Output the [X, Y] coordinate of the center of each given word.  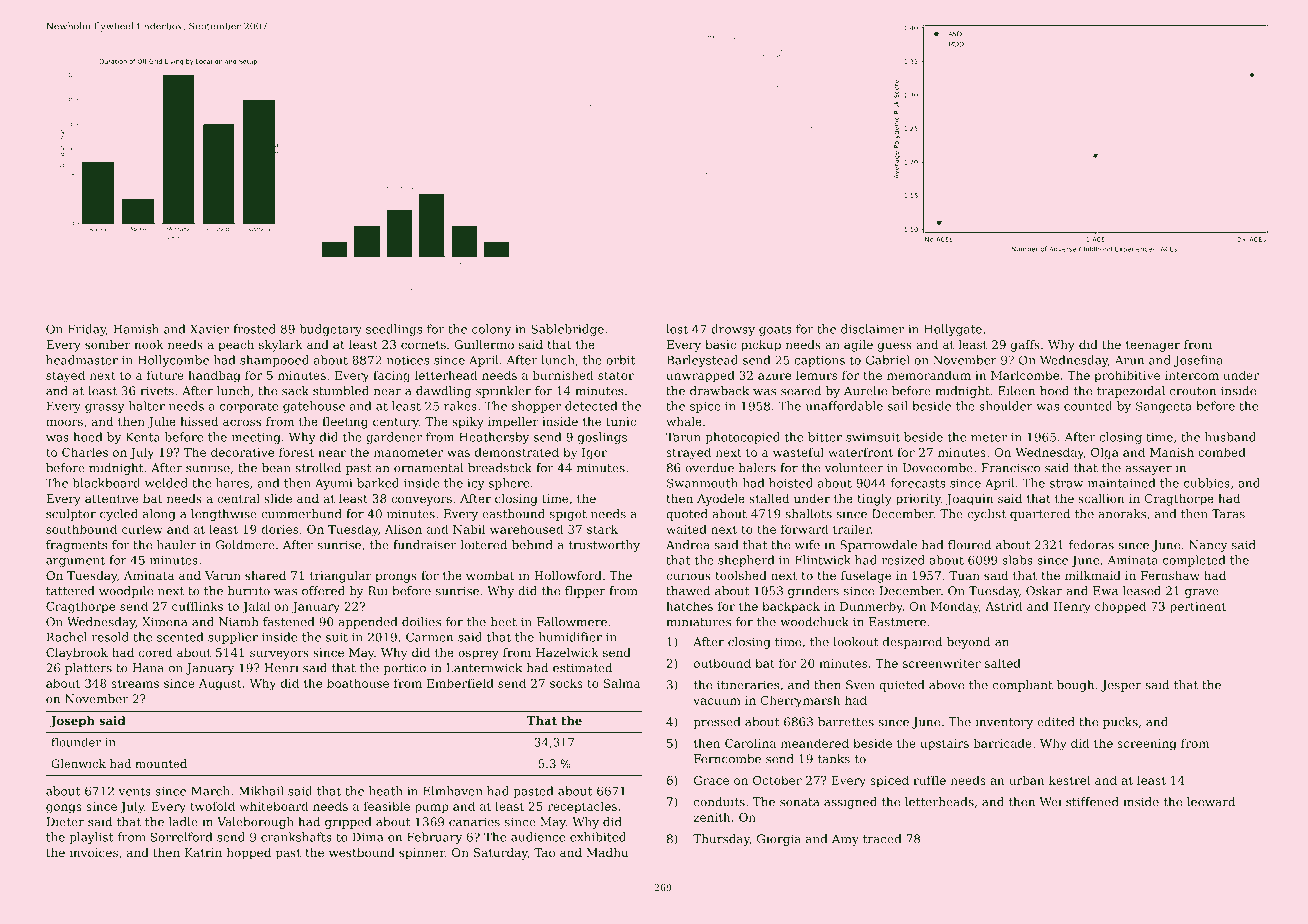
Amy [845, 840]
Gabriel [888, 360]
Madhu [607, 852]
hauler [176, 545]
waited [686, 529]
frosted [254, 329]
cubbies [1207, 483]
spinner [422, 854]
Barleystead [702, 361]
